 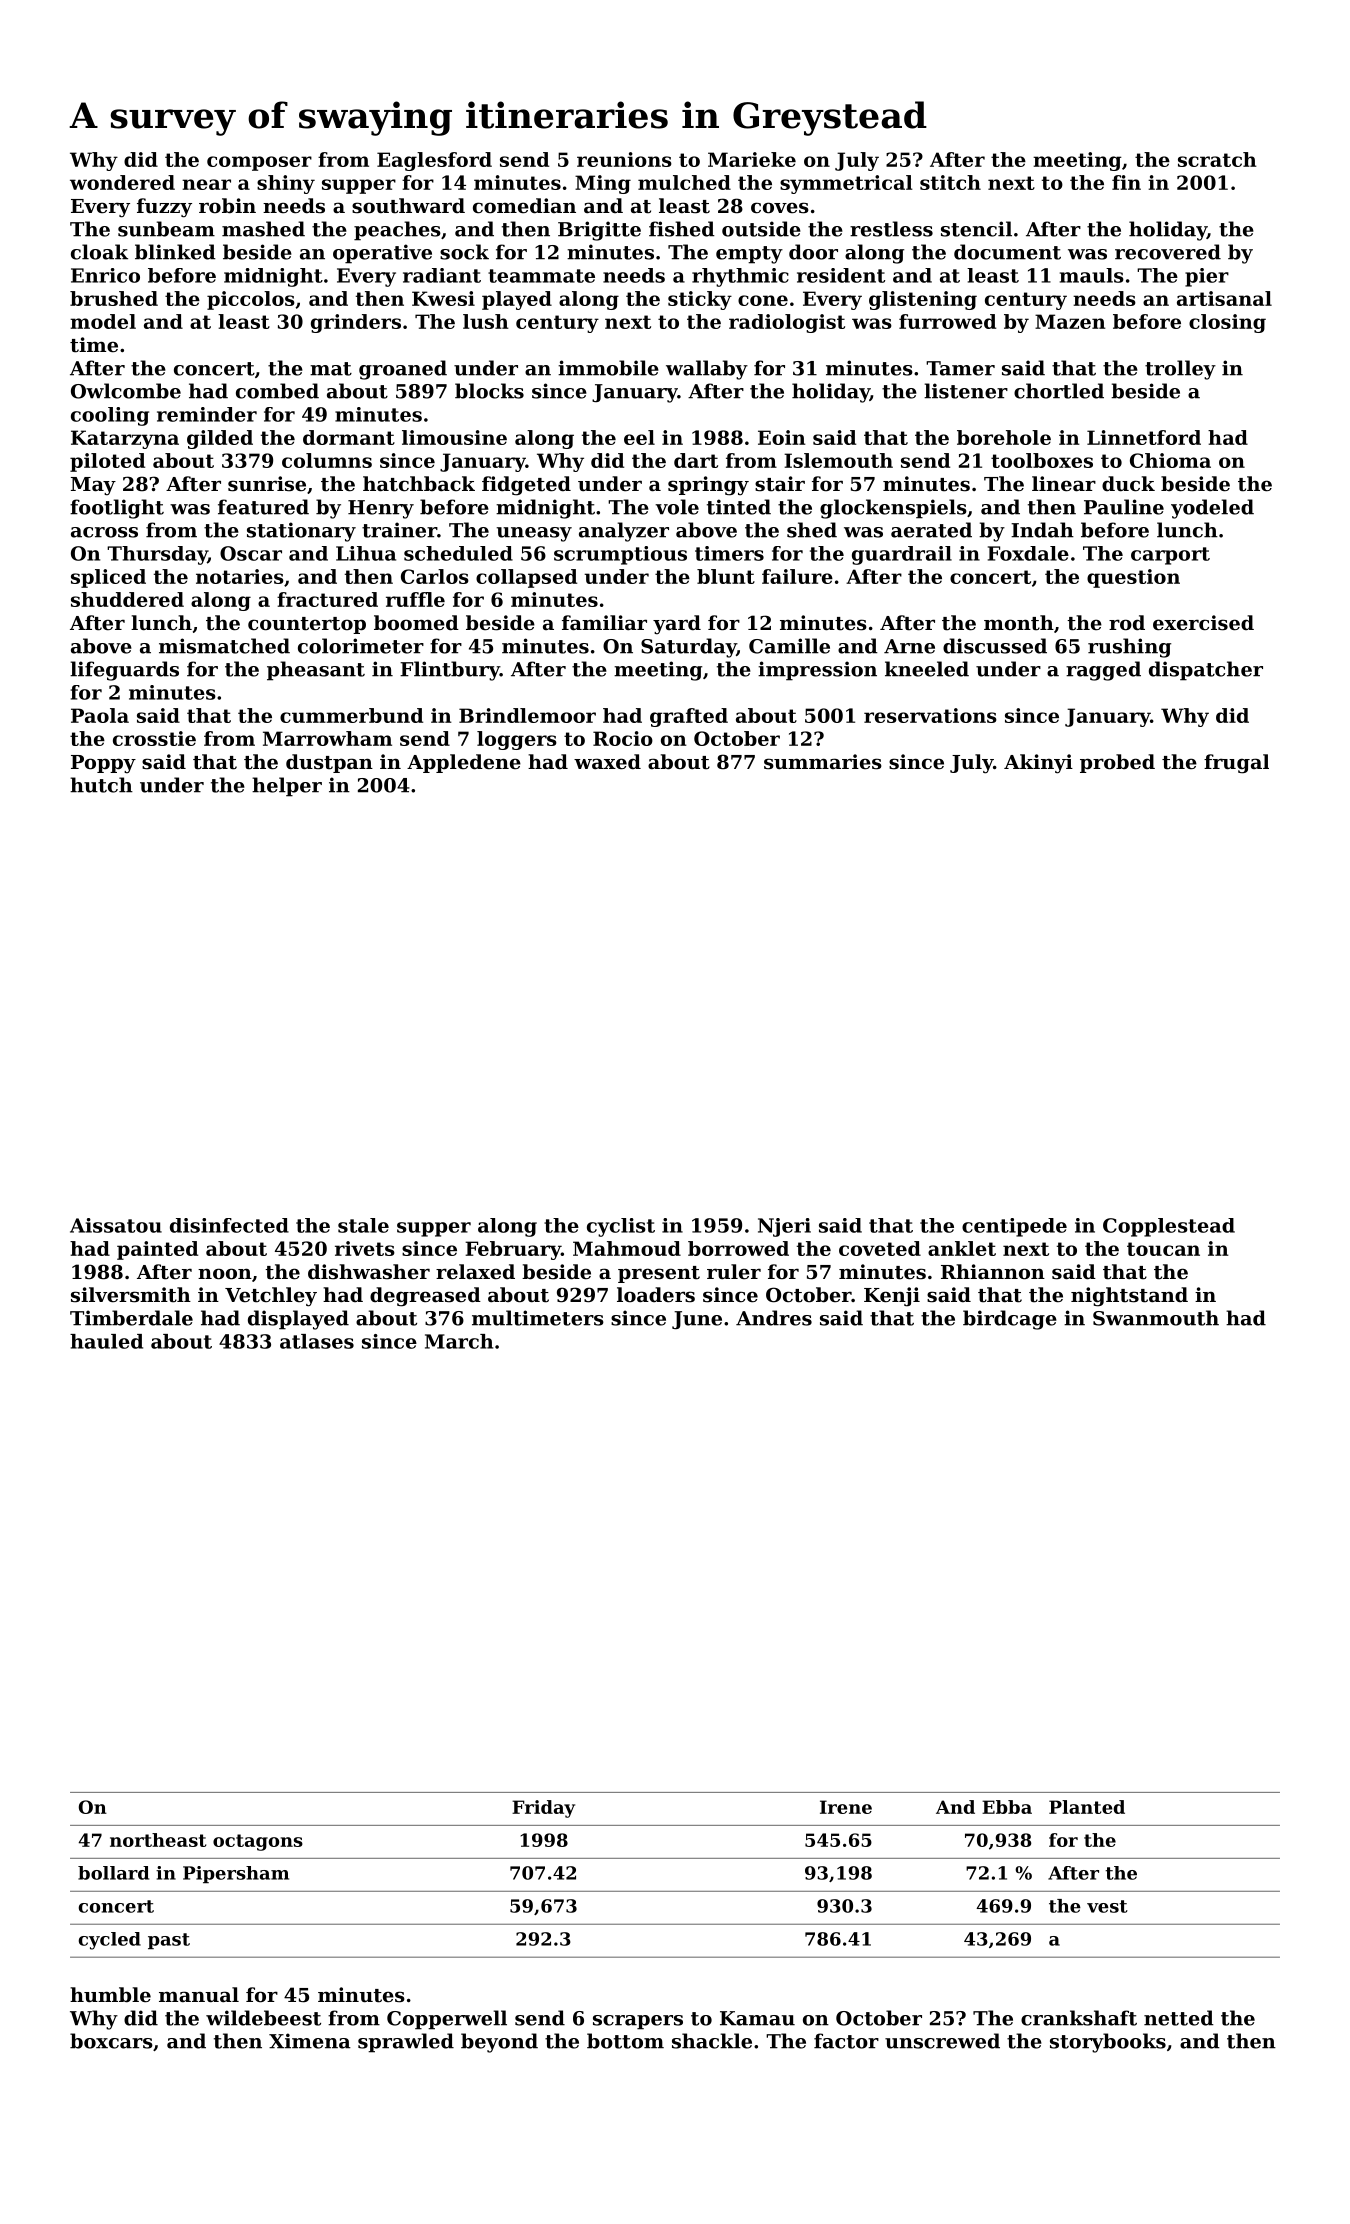 I want to click on stitch, so click(x=950, y=182).
